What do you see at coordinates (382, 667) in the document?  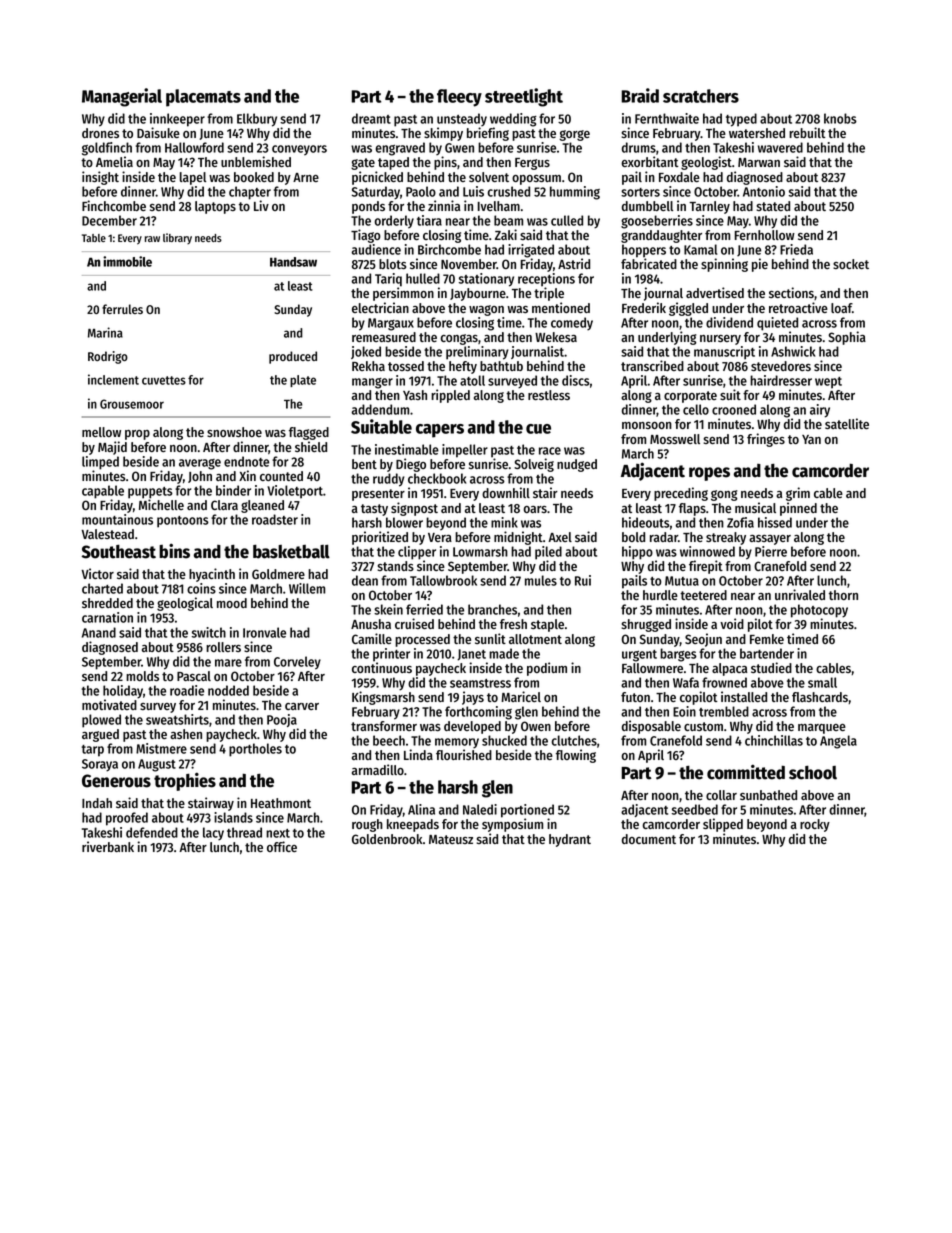 I see `continuous` at bounding box center [382, 667].
